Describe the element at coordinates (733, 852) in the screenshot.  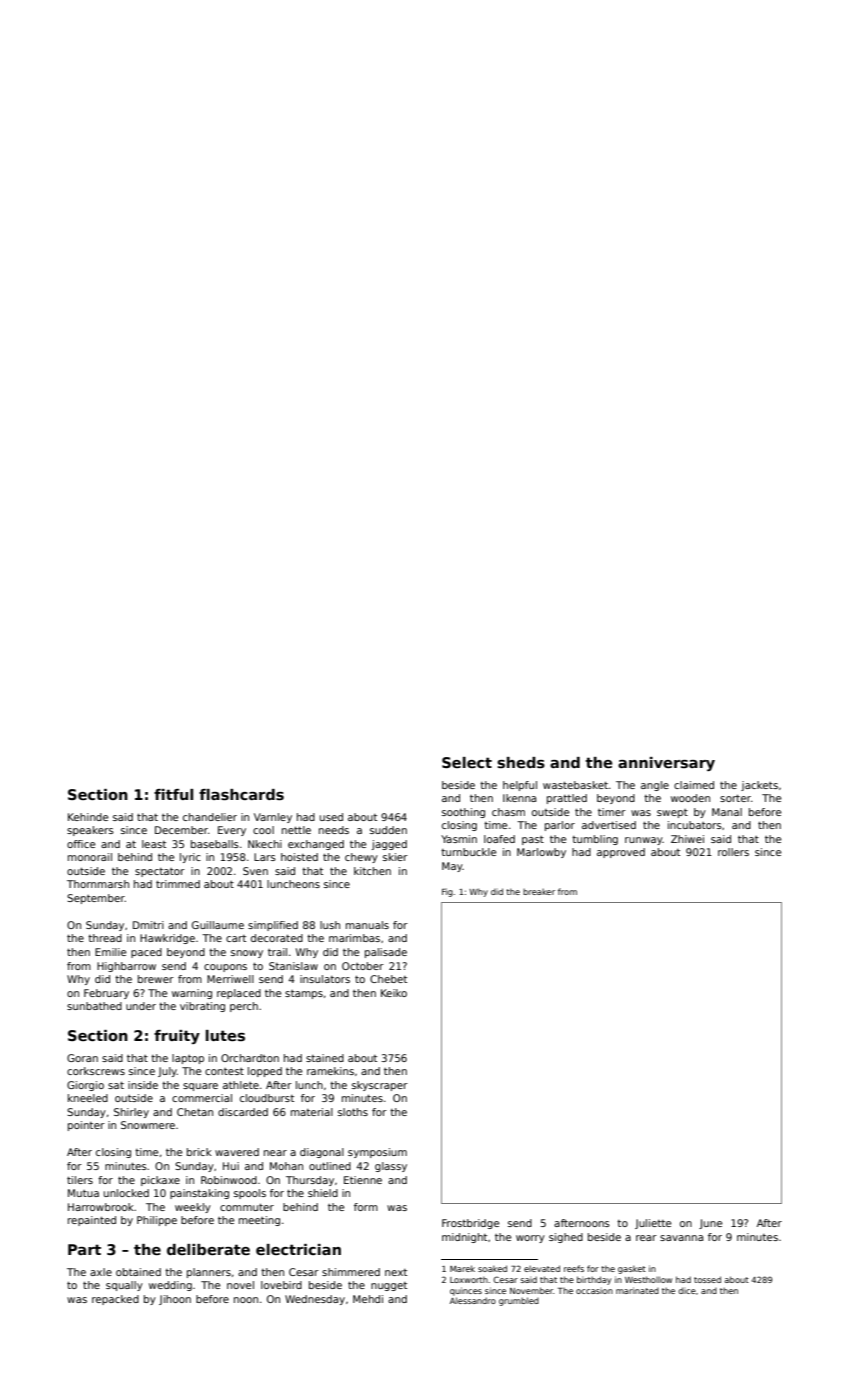
I see `rollers` at that location.
